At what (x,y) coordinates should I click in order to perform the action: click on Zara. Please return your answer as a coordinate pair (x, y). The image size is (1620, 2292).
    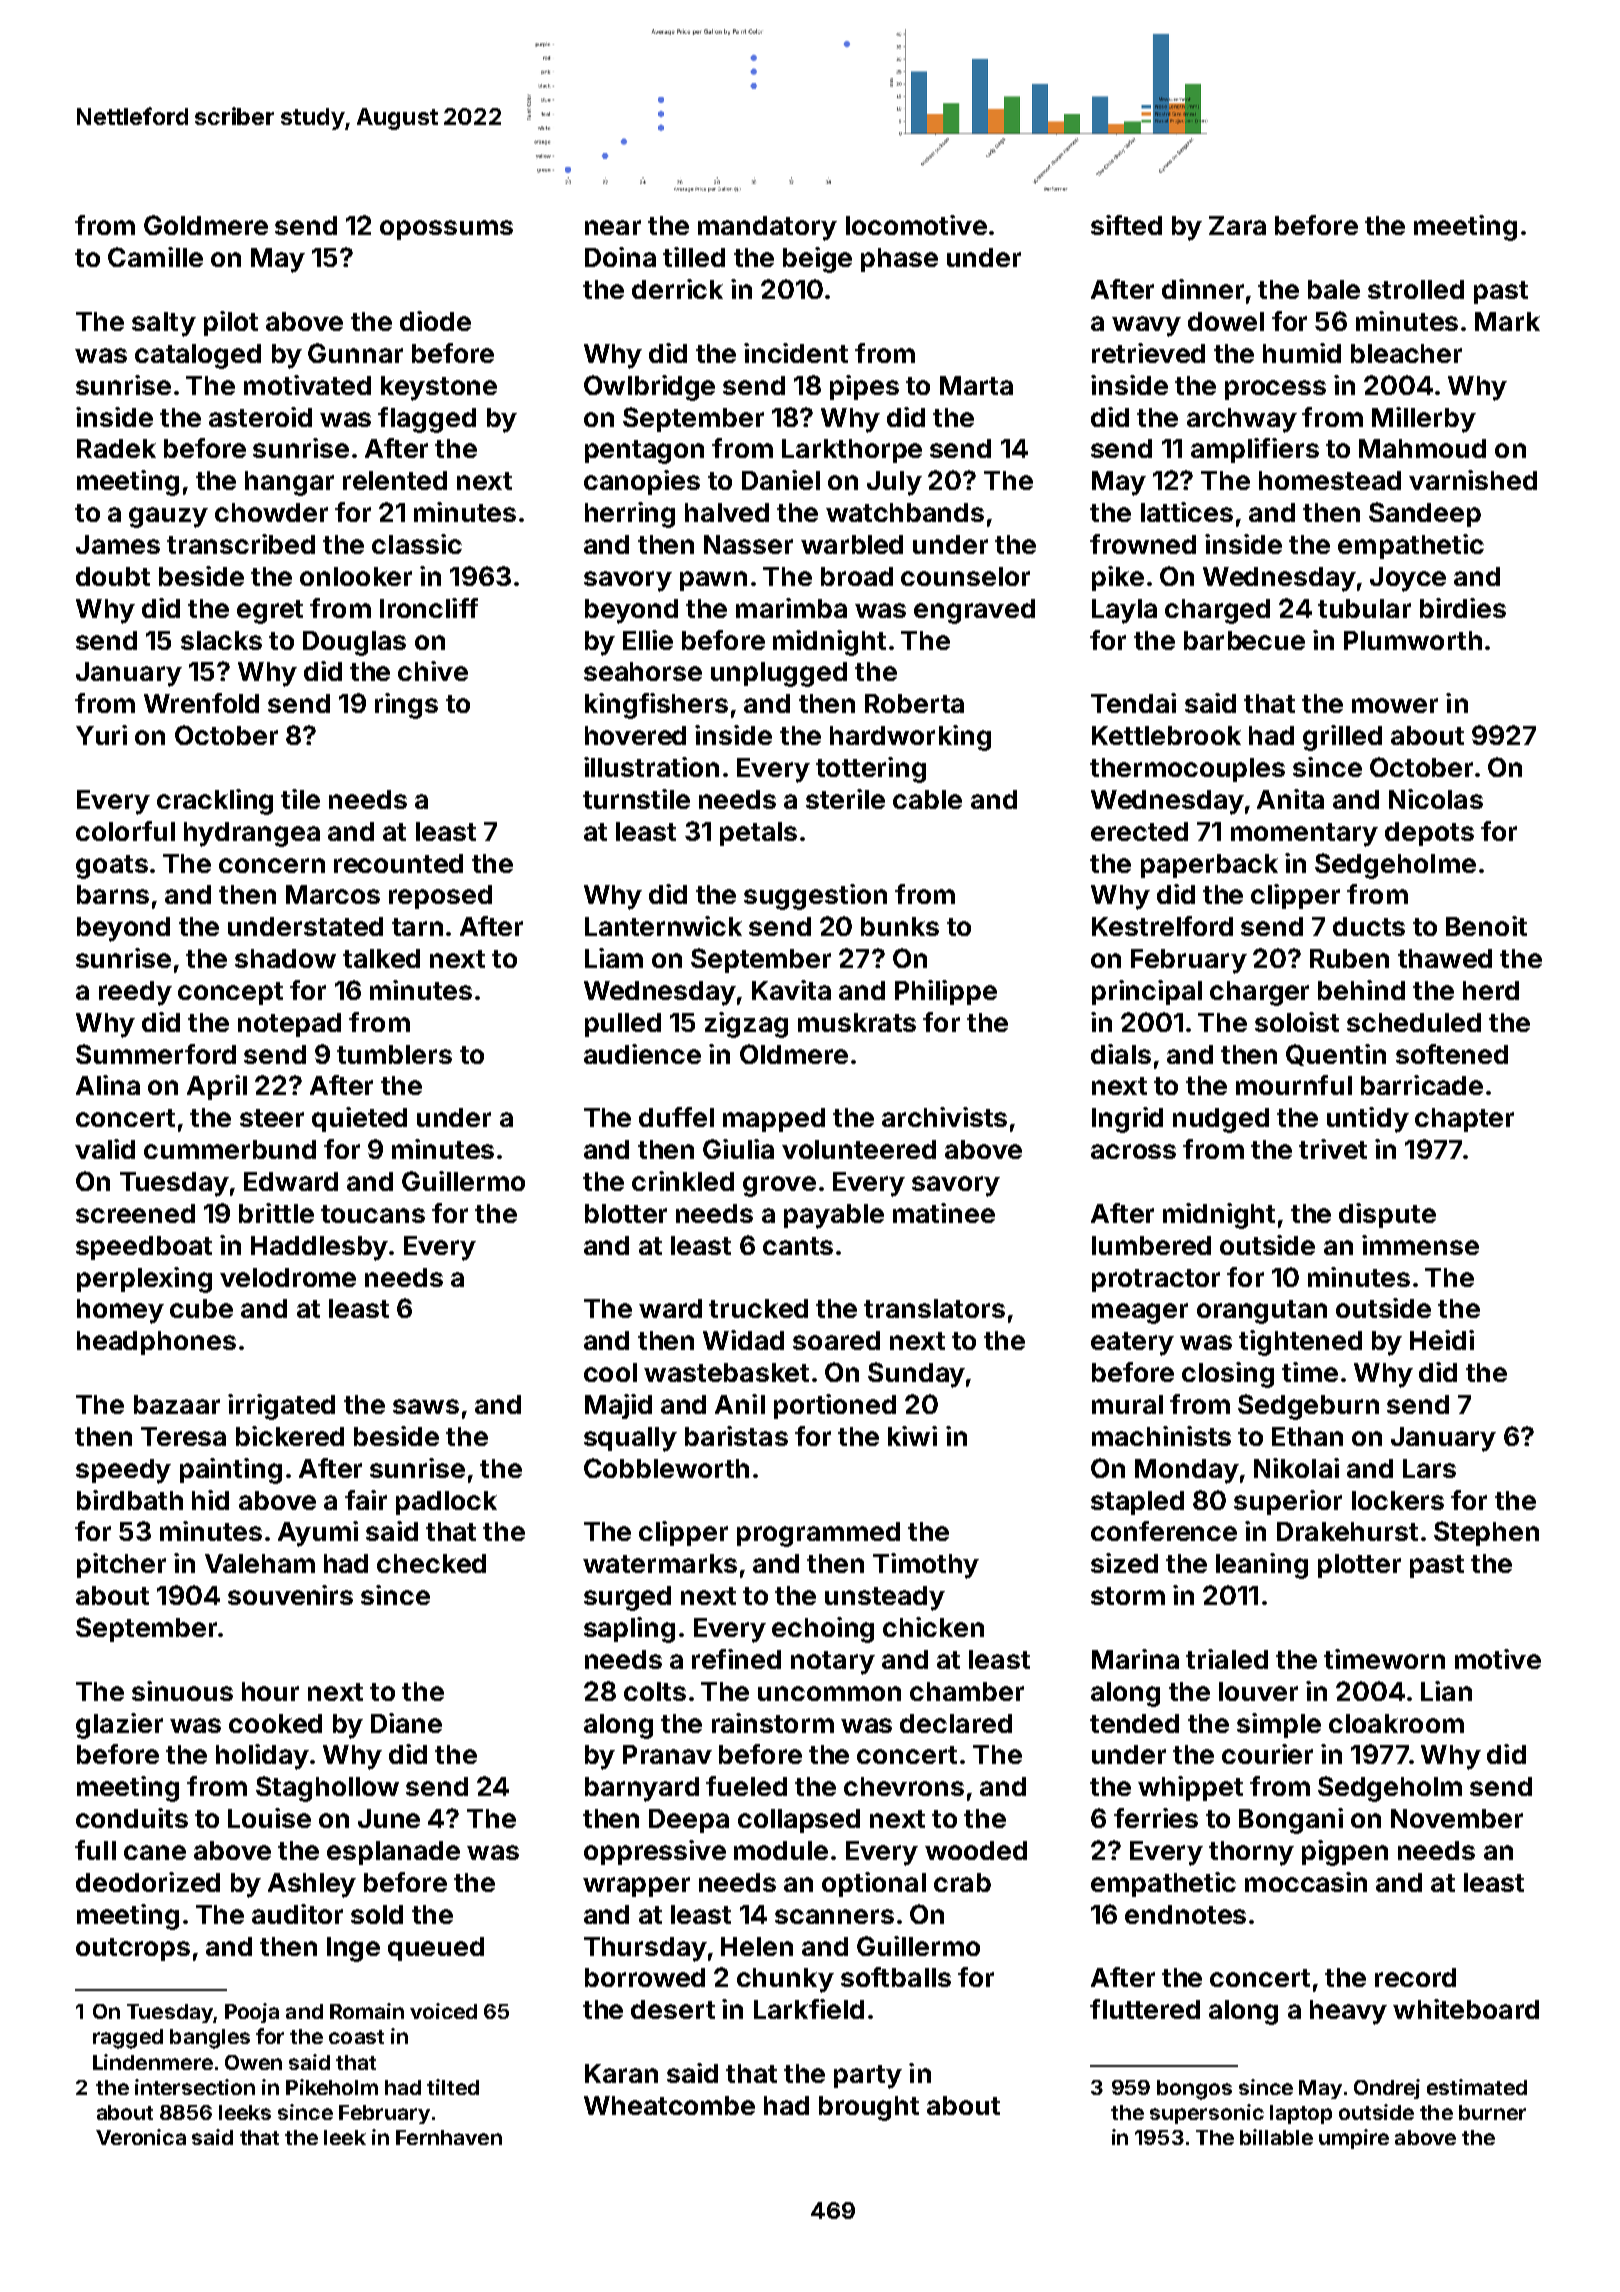
    Looking at the image, I should click on (1237, 225).
